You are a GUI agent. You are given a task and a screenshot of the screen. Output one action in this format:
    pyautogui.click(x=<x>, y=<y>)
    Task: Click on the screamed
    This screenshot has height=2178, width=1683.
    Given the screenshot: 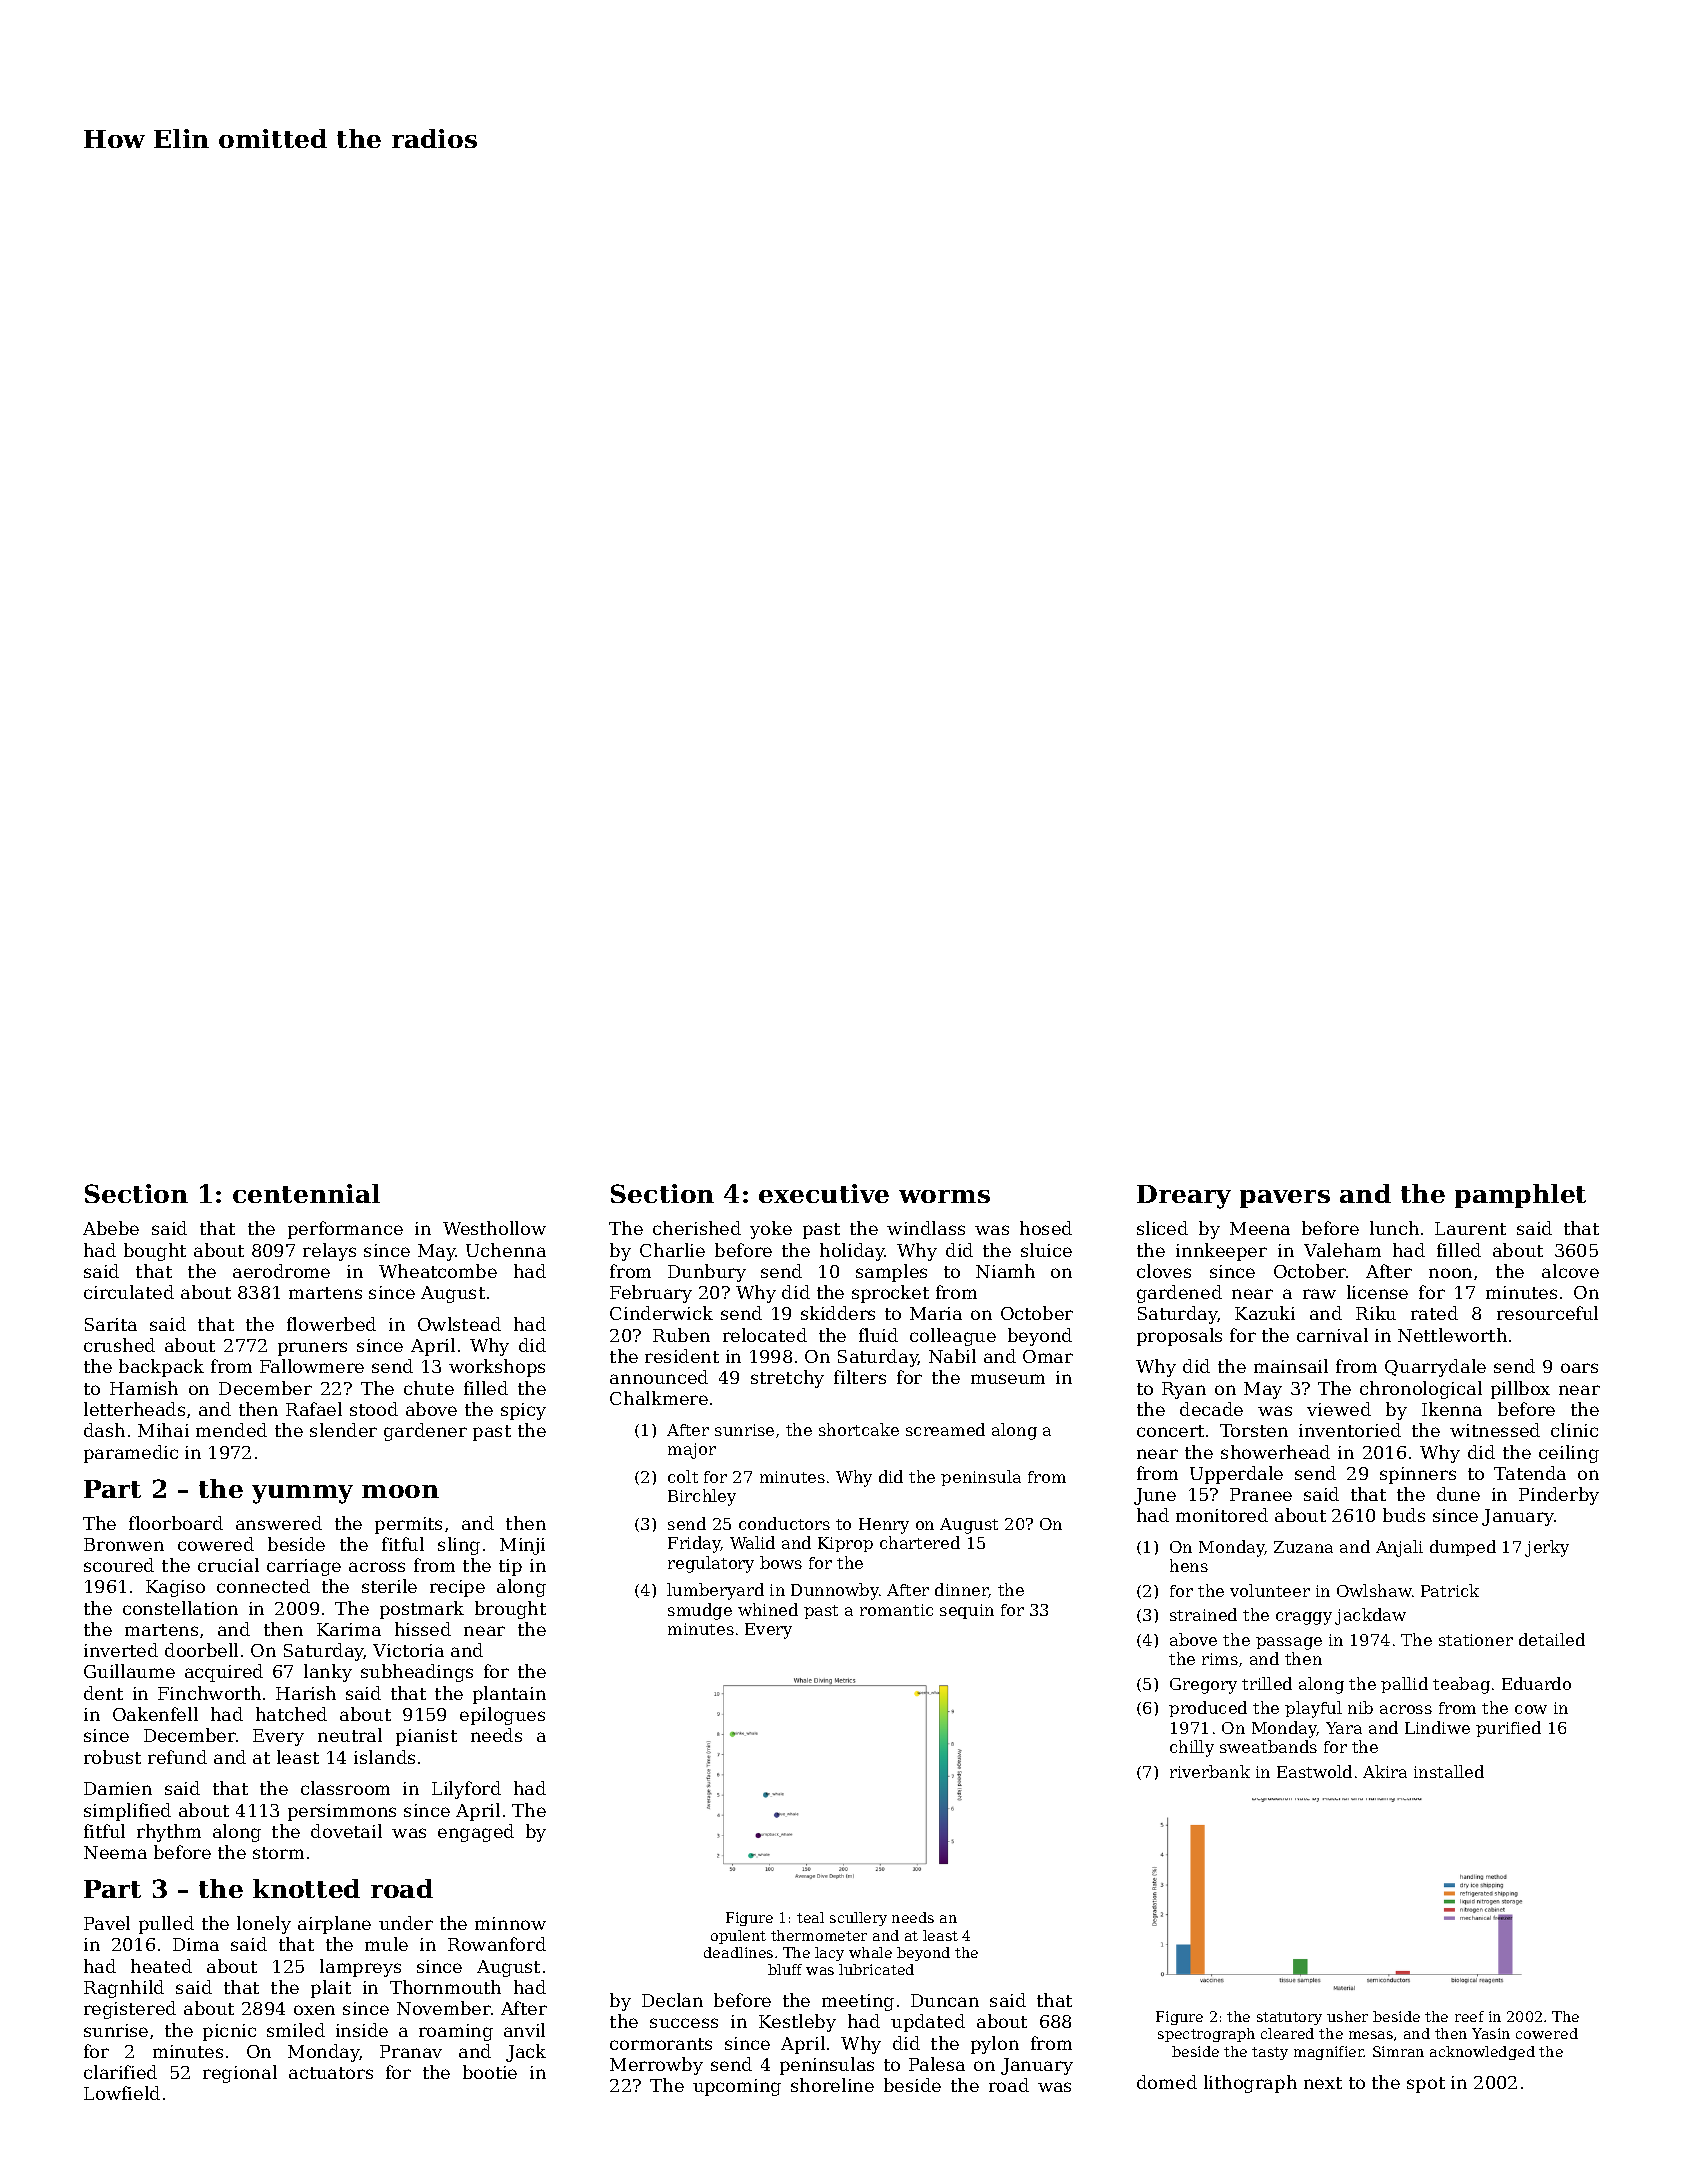 What is the action you would take?
    pyautogui.click(x=945, y=1429)
